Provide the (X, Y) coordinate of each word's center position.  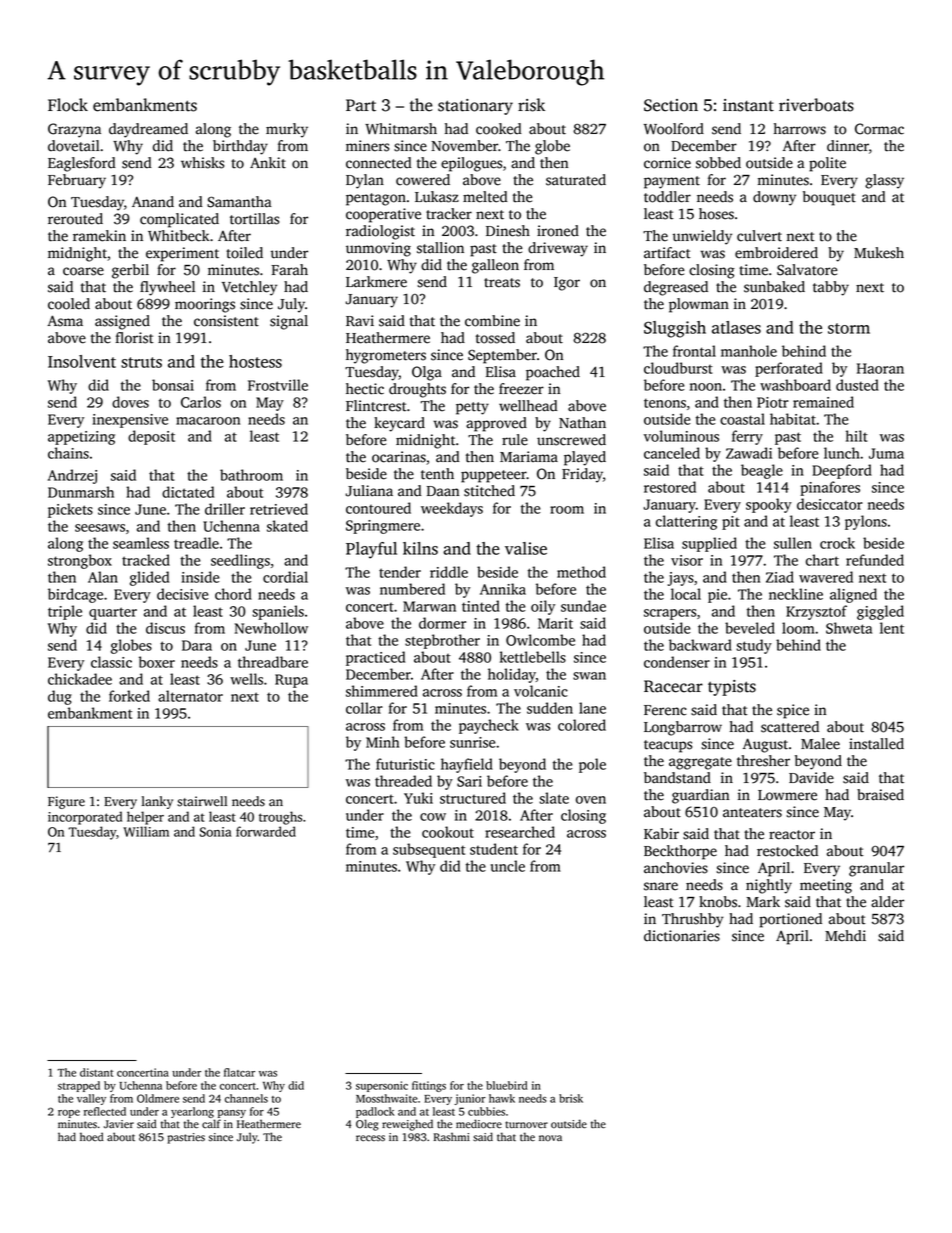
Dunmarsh (81, 492)
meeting (826, 886)
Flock (68, 105)
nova (550, 1138)
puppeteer (494, 476)
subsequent (429, 850)
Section (671, 105)
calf (211, 1124)
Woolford (674, 129)
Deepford (842, 471)
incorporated (85, 818)
